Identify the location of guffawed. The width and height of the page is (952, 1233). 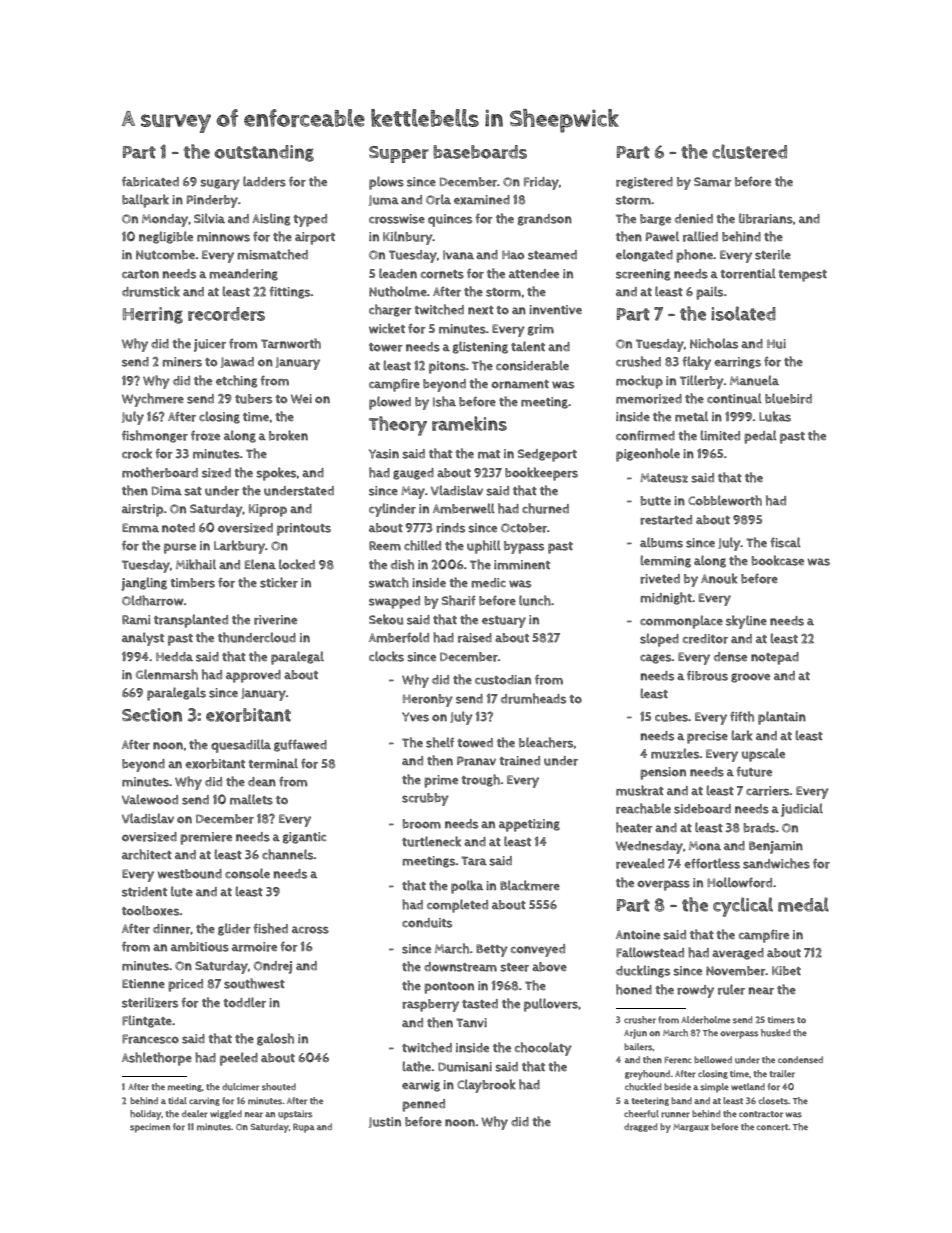
(300, 745).
